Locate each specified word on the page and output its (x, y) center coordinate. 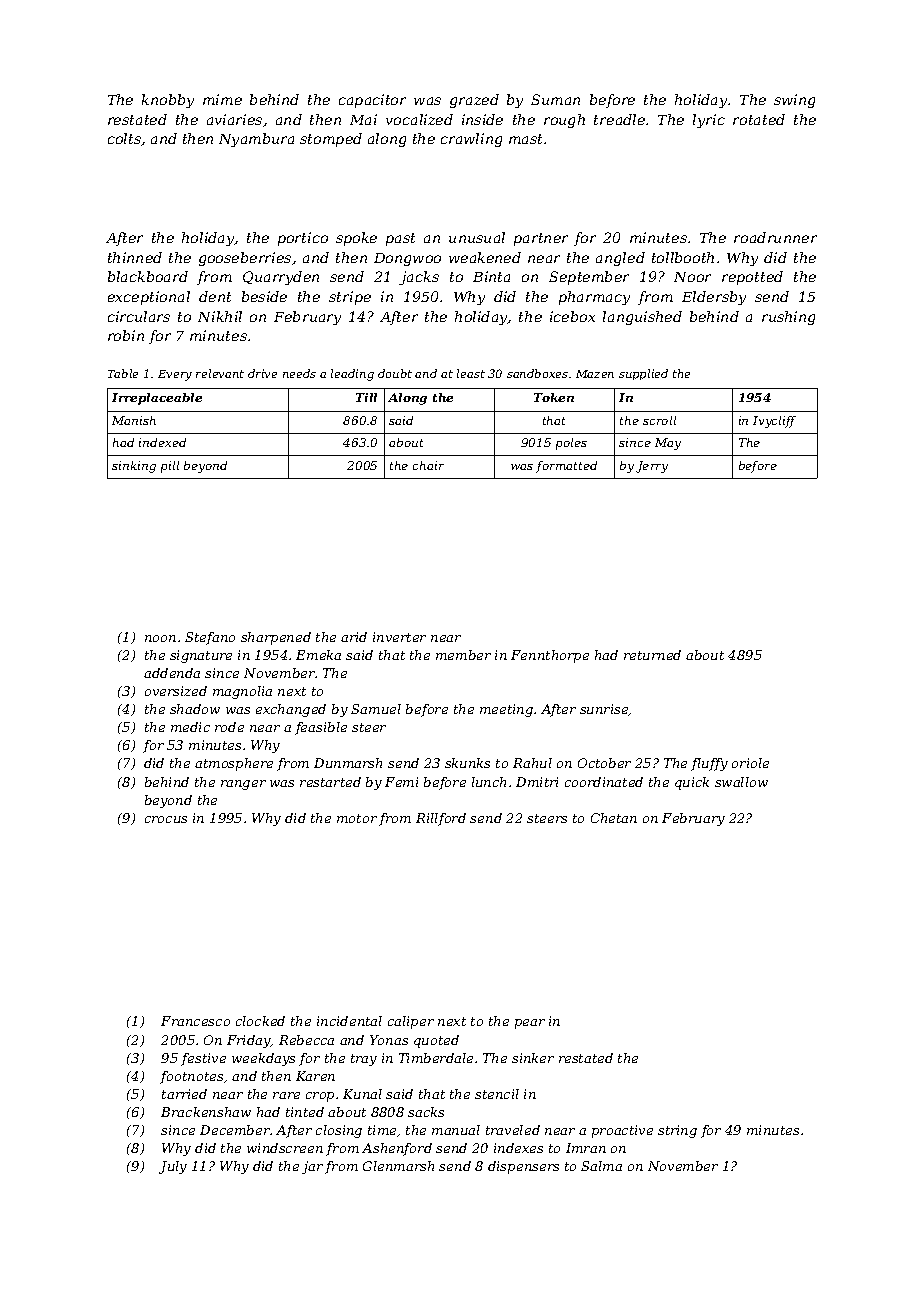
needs (299, 373)
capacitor (372, 101)
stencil (497, 1094)
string (677, 1131)
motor (357, 818)
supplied (643, 374)
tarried (184, 1094)
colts (124, 138)
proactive (622, 1131)
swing (794, 101)
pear (530, 1024)
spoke (356, 239)
